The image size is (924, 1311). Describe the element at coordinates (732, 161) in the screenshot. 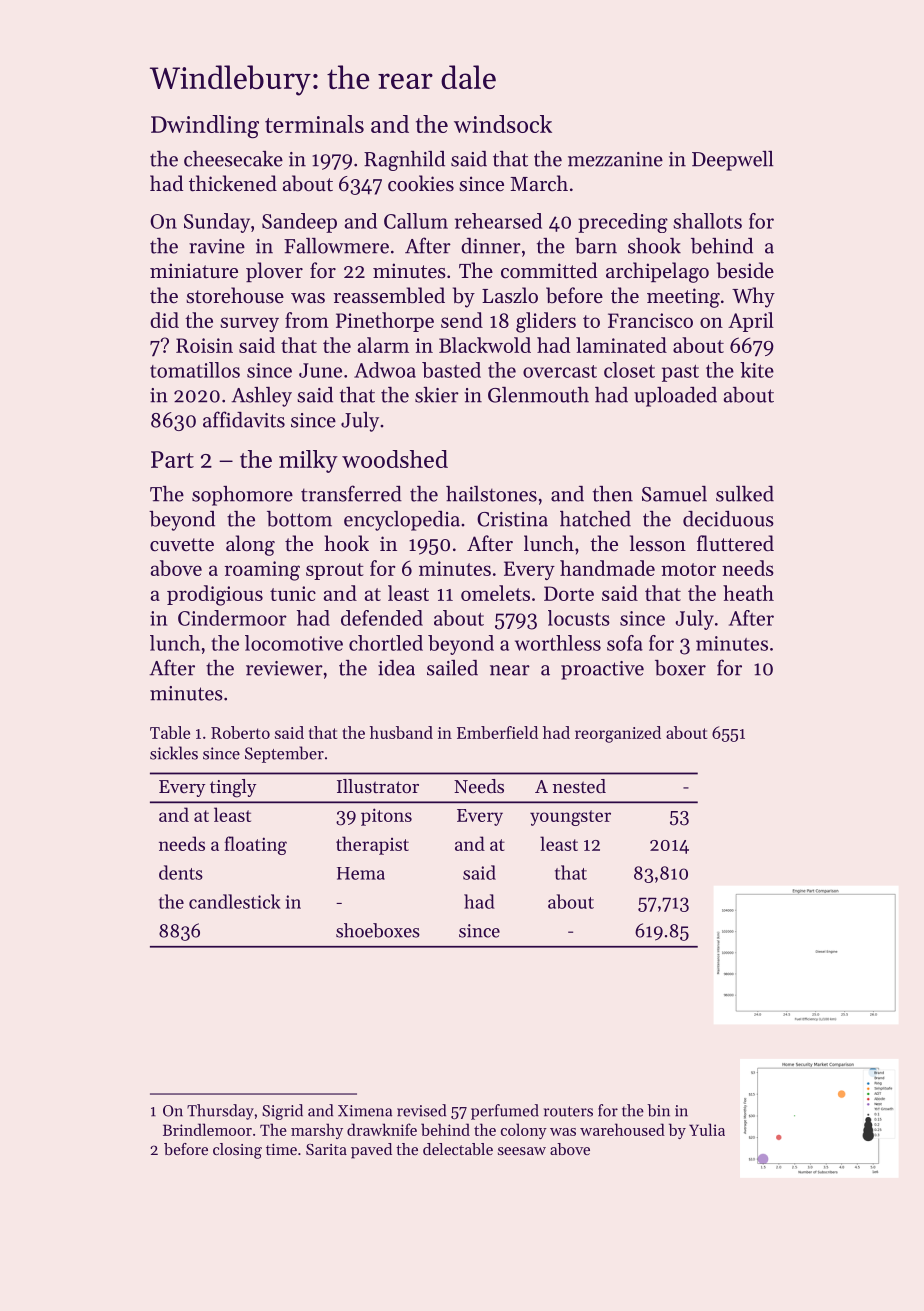

I see `Deepwell` at that location.
